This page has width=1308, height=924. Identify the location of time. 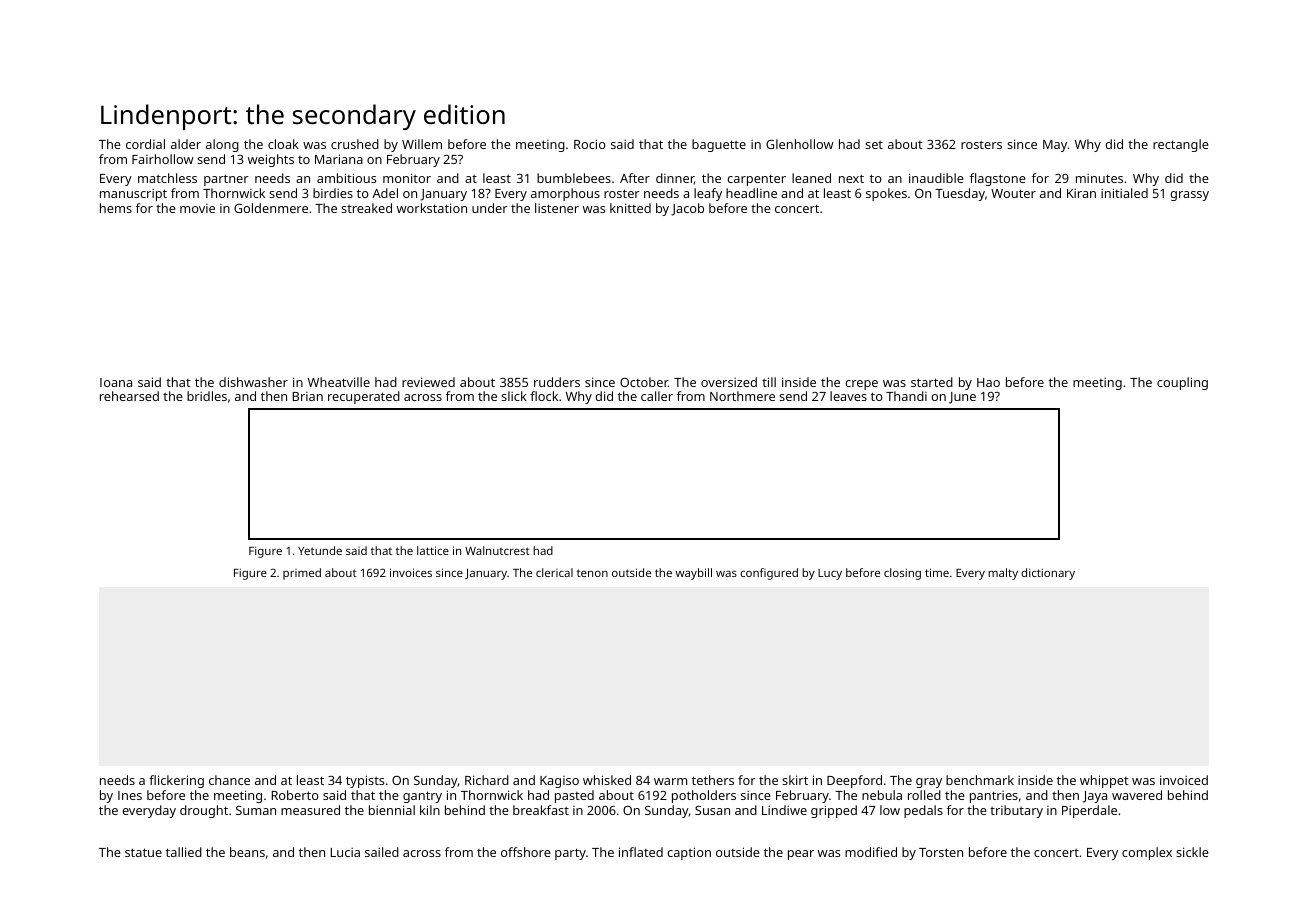
(937, 572).
